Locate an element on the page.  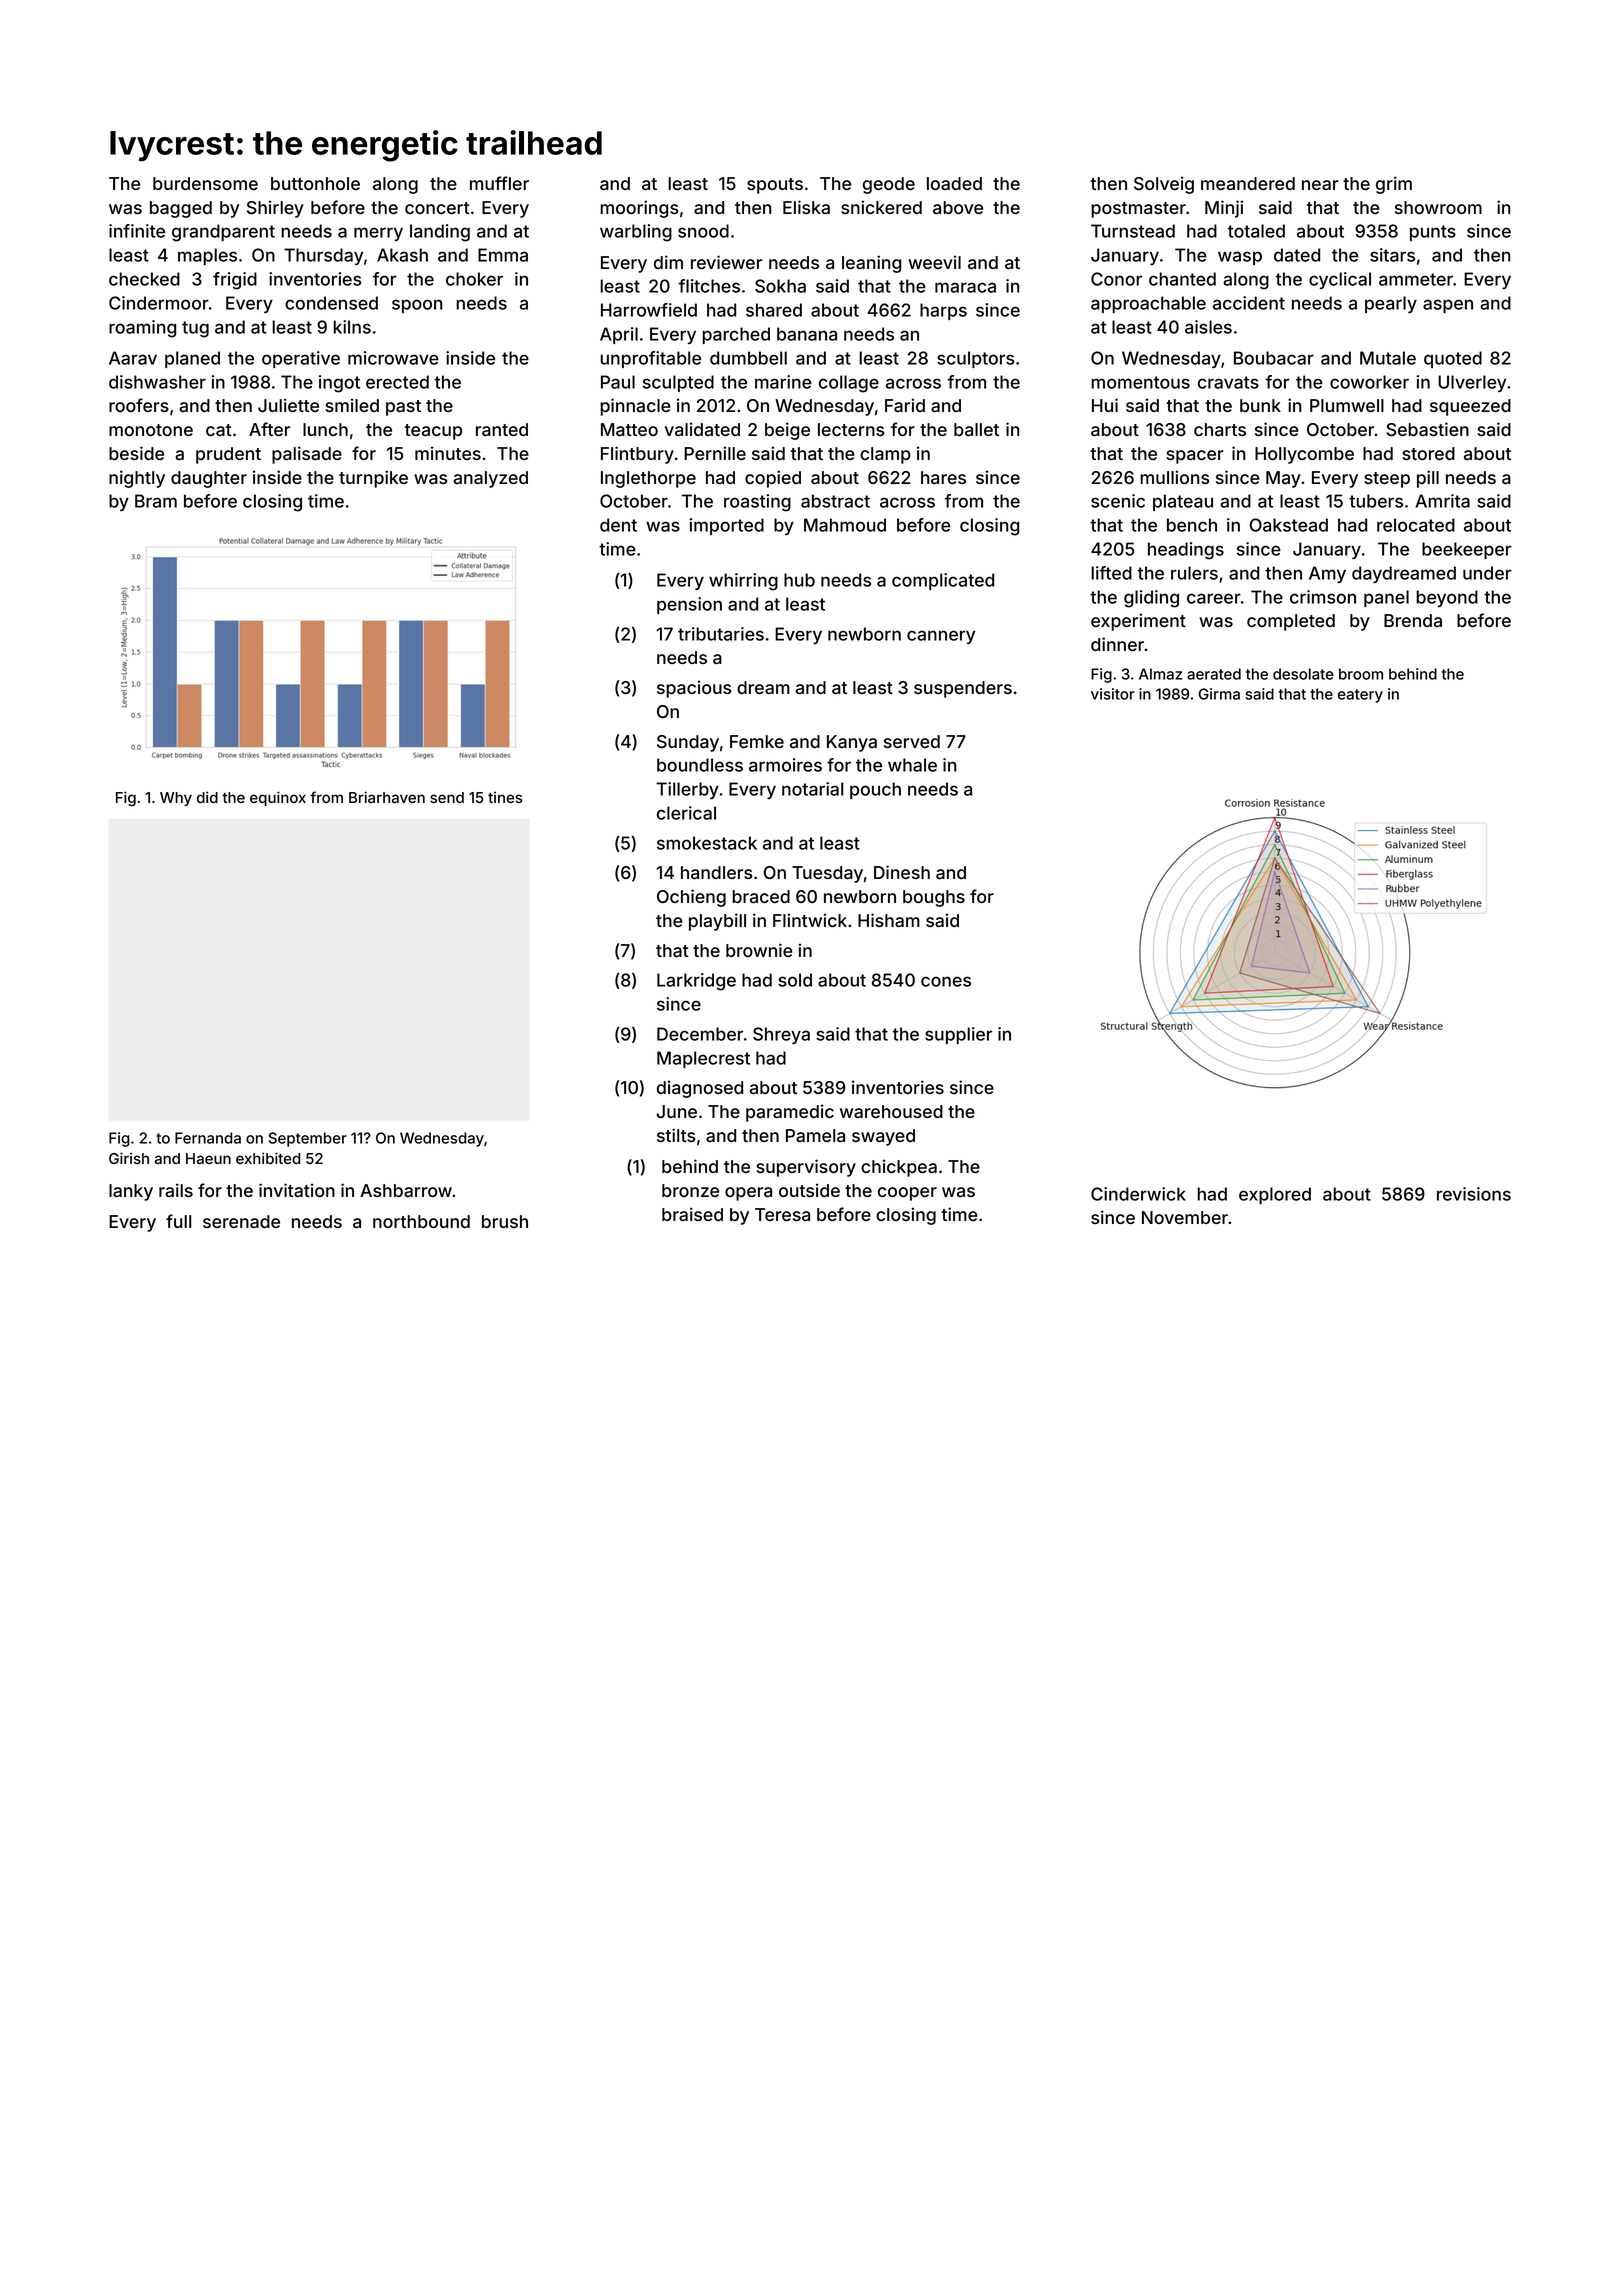
Why is located at coordinates (176, 799).
